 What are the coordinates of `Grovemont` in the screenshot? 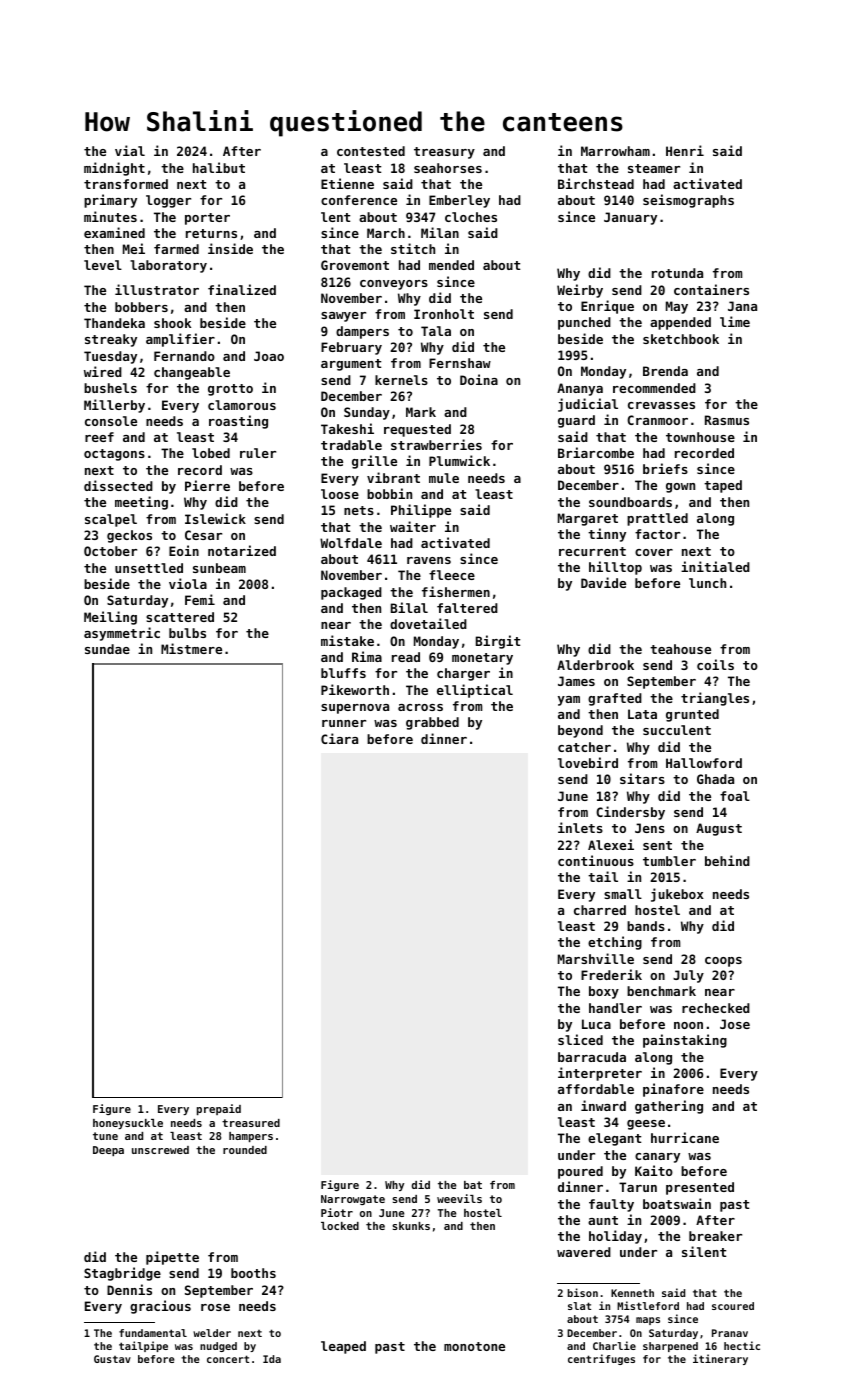 It's located at (355, 265).
